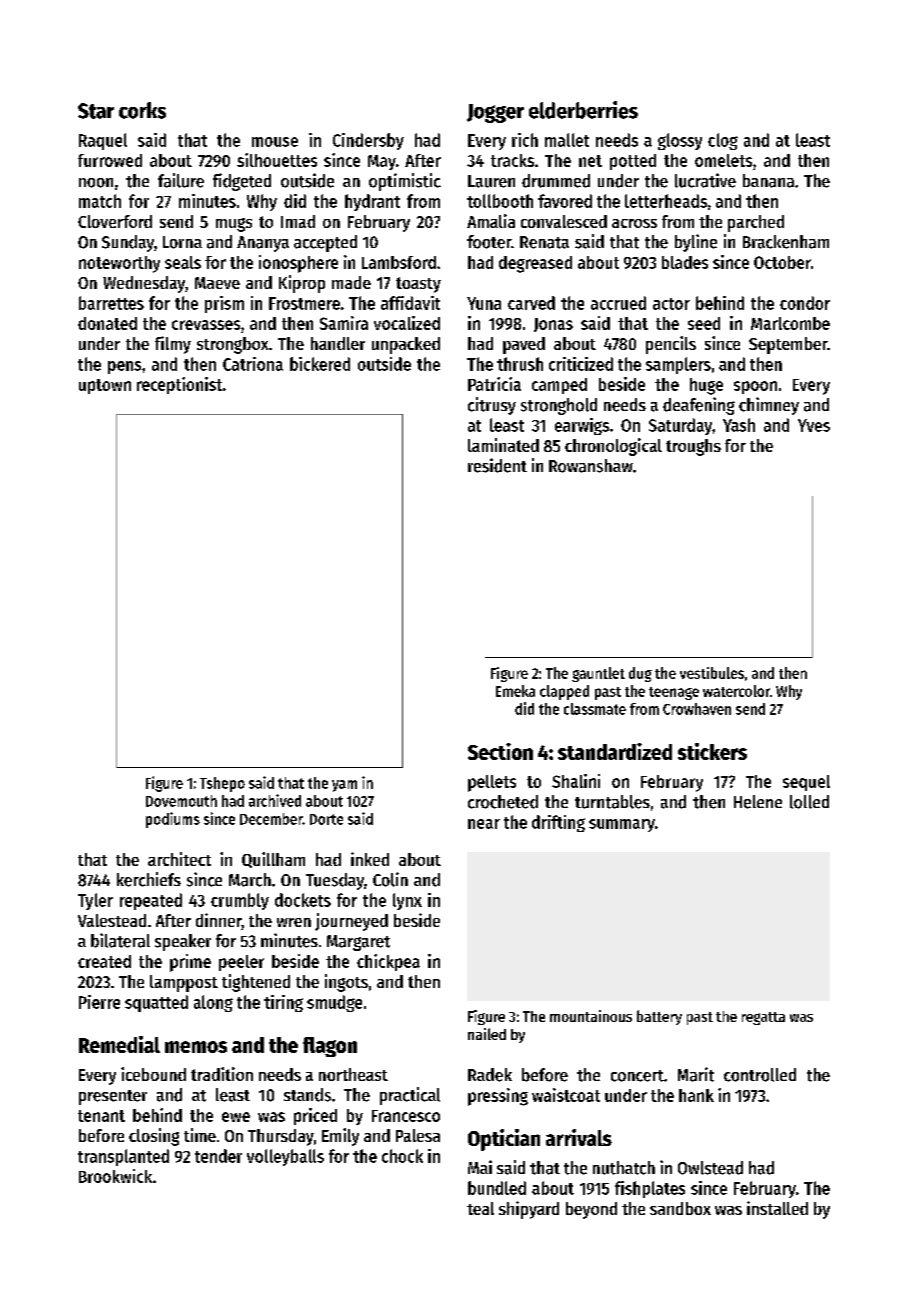 The image size is (908, 1316). Describe the element at coordinates (115, 1176) in the screenshot. I see `Brookwick` at that location.
